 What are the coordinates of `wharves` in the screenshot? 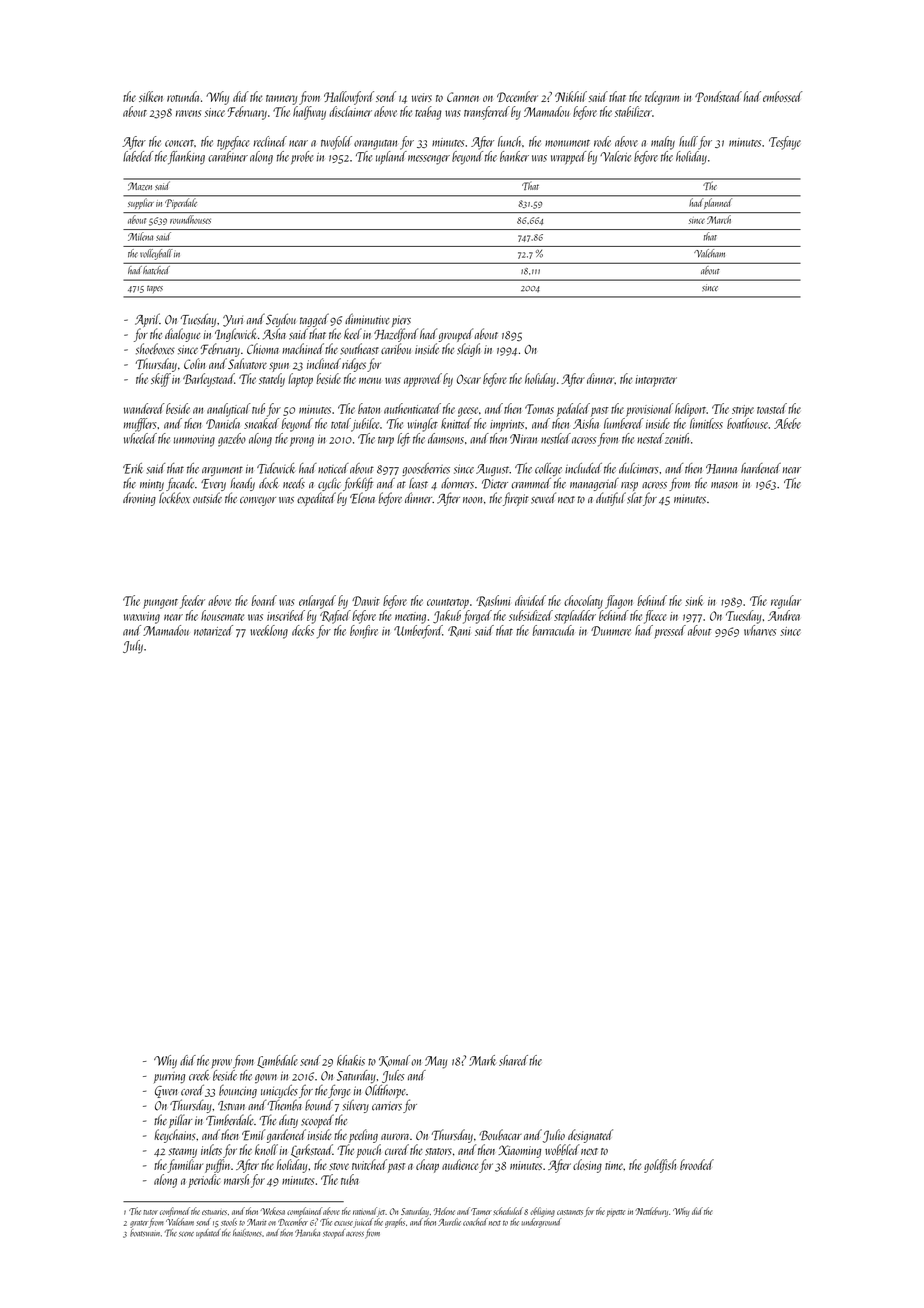 It's located at (760, 630).
